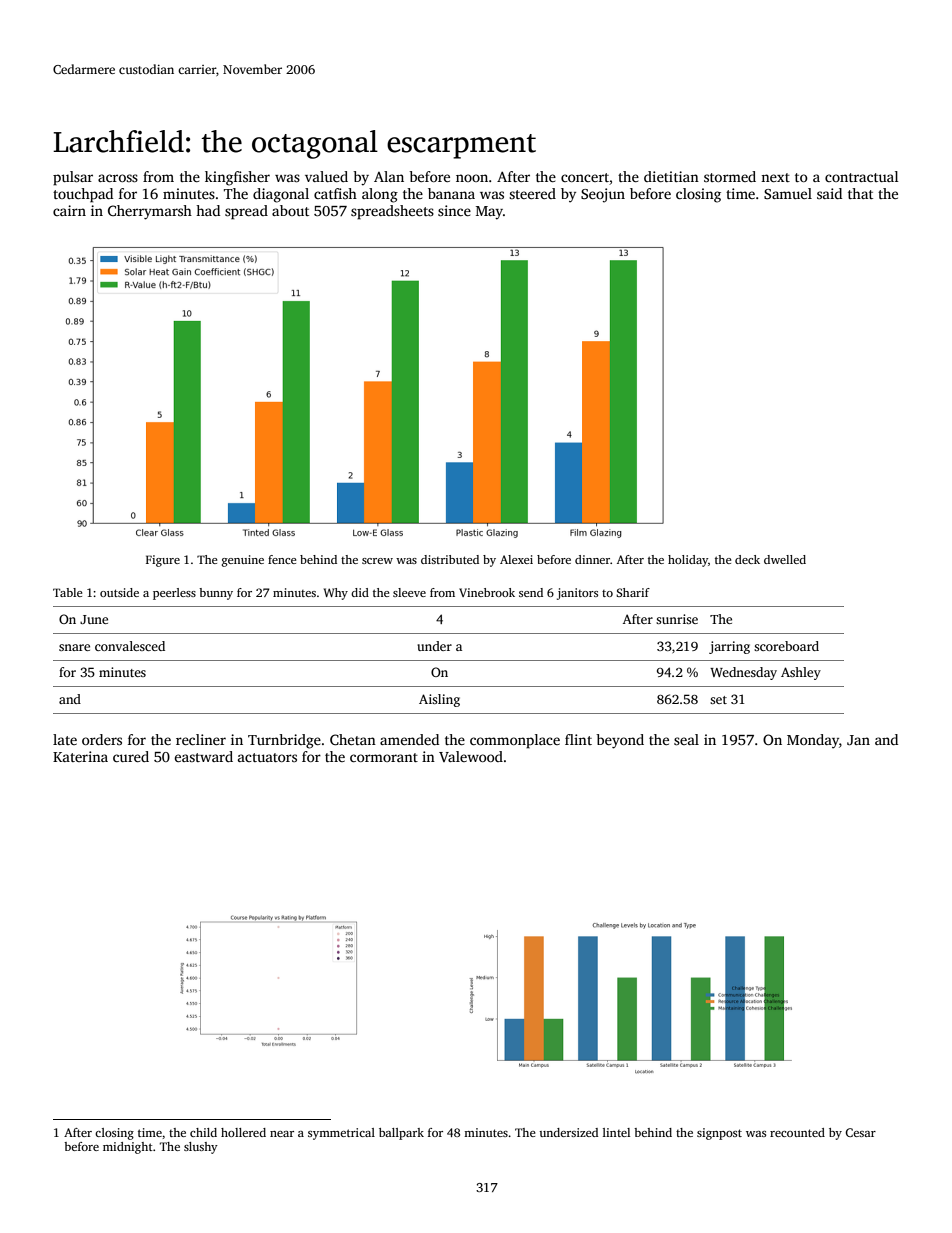  What do you see at coordinates (128, 1148) in the screenshot?
I see `midnight` at bounding box center [128, 1148].
